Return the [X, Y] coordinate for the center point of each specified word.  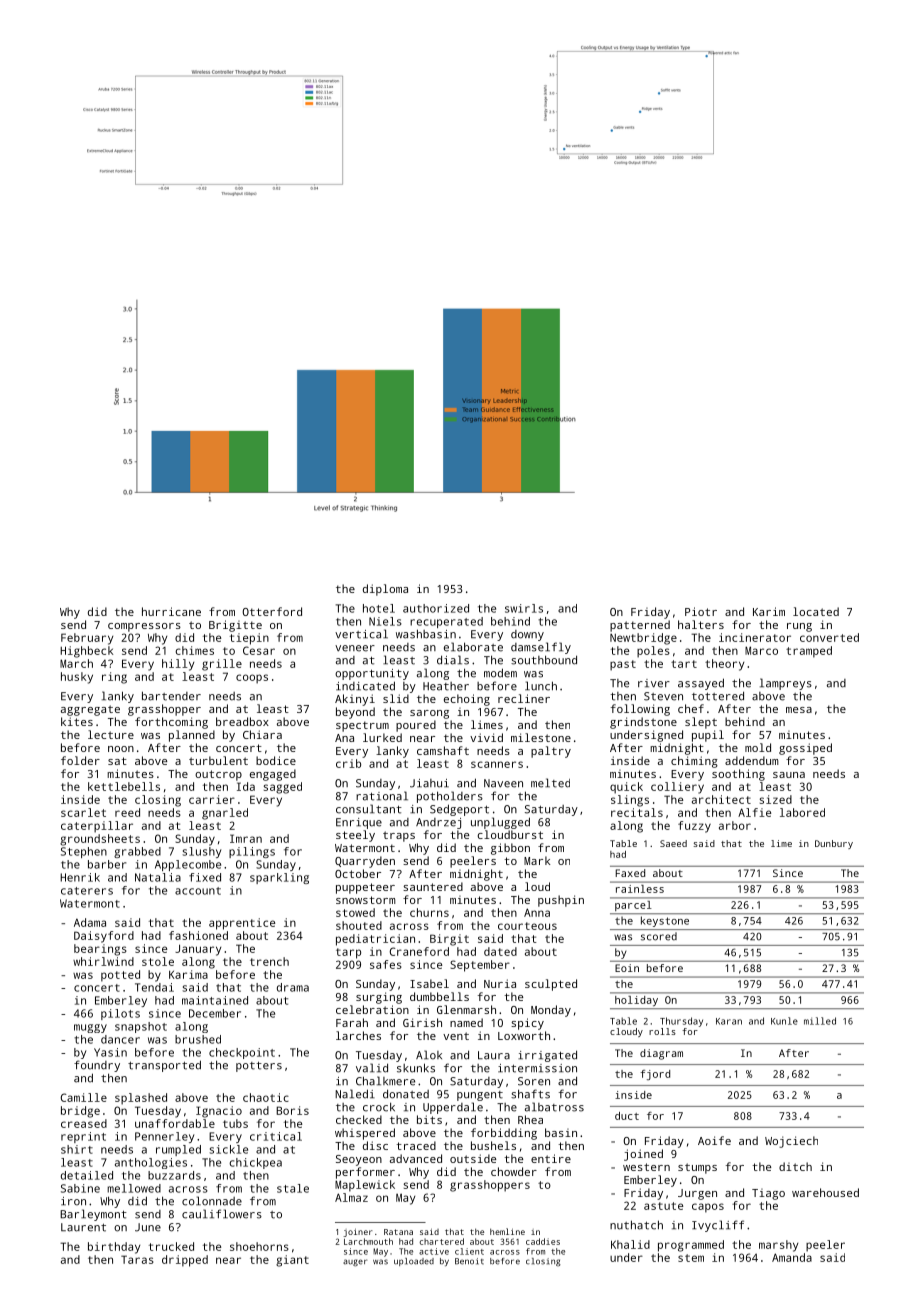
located [816, 611]
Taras [137, 1259]
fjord [655, 1075]
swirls [524, 608]
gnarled [225, 814]
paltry [551, 752]
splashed [141, 1099]
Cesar [259, 650]
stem [691, 1258]
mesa [799, 710]
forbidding [504, 1134]
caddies [543, 1241]
